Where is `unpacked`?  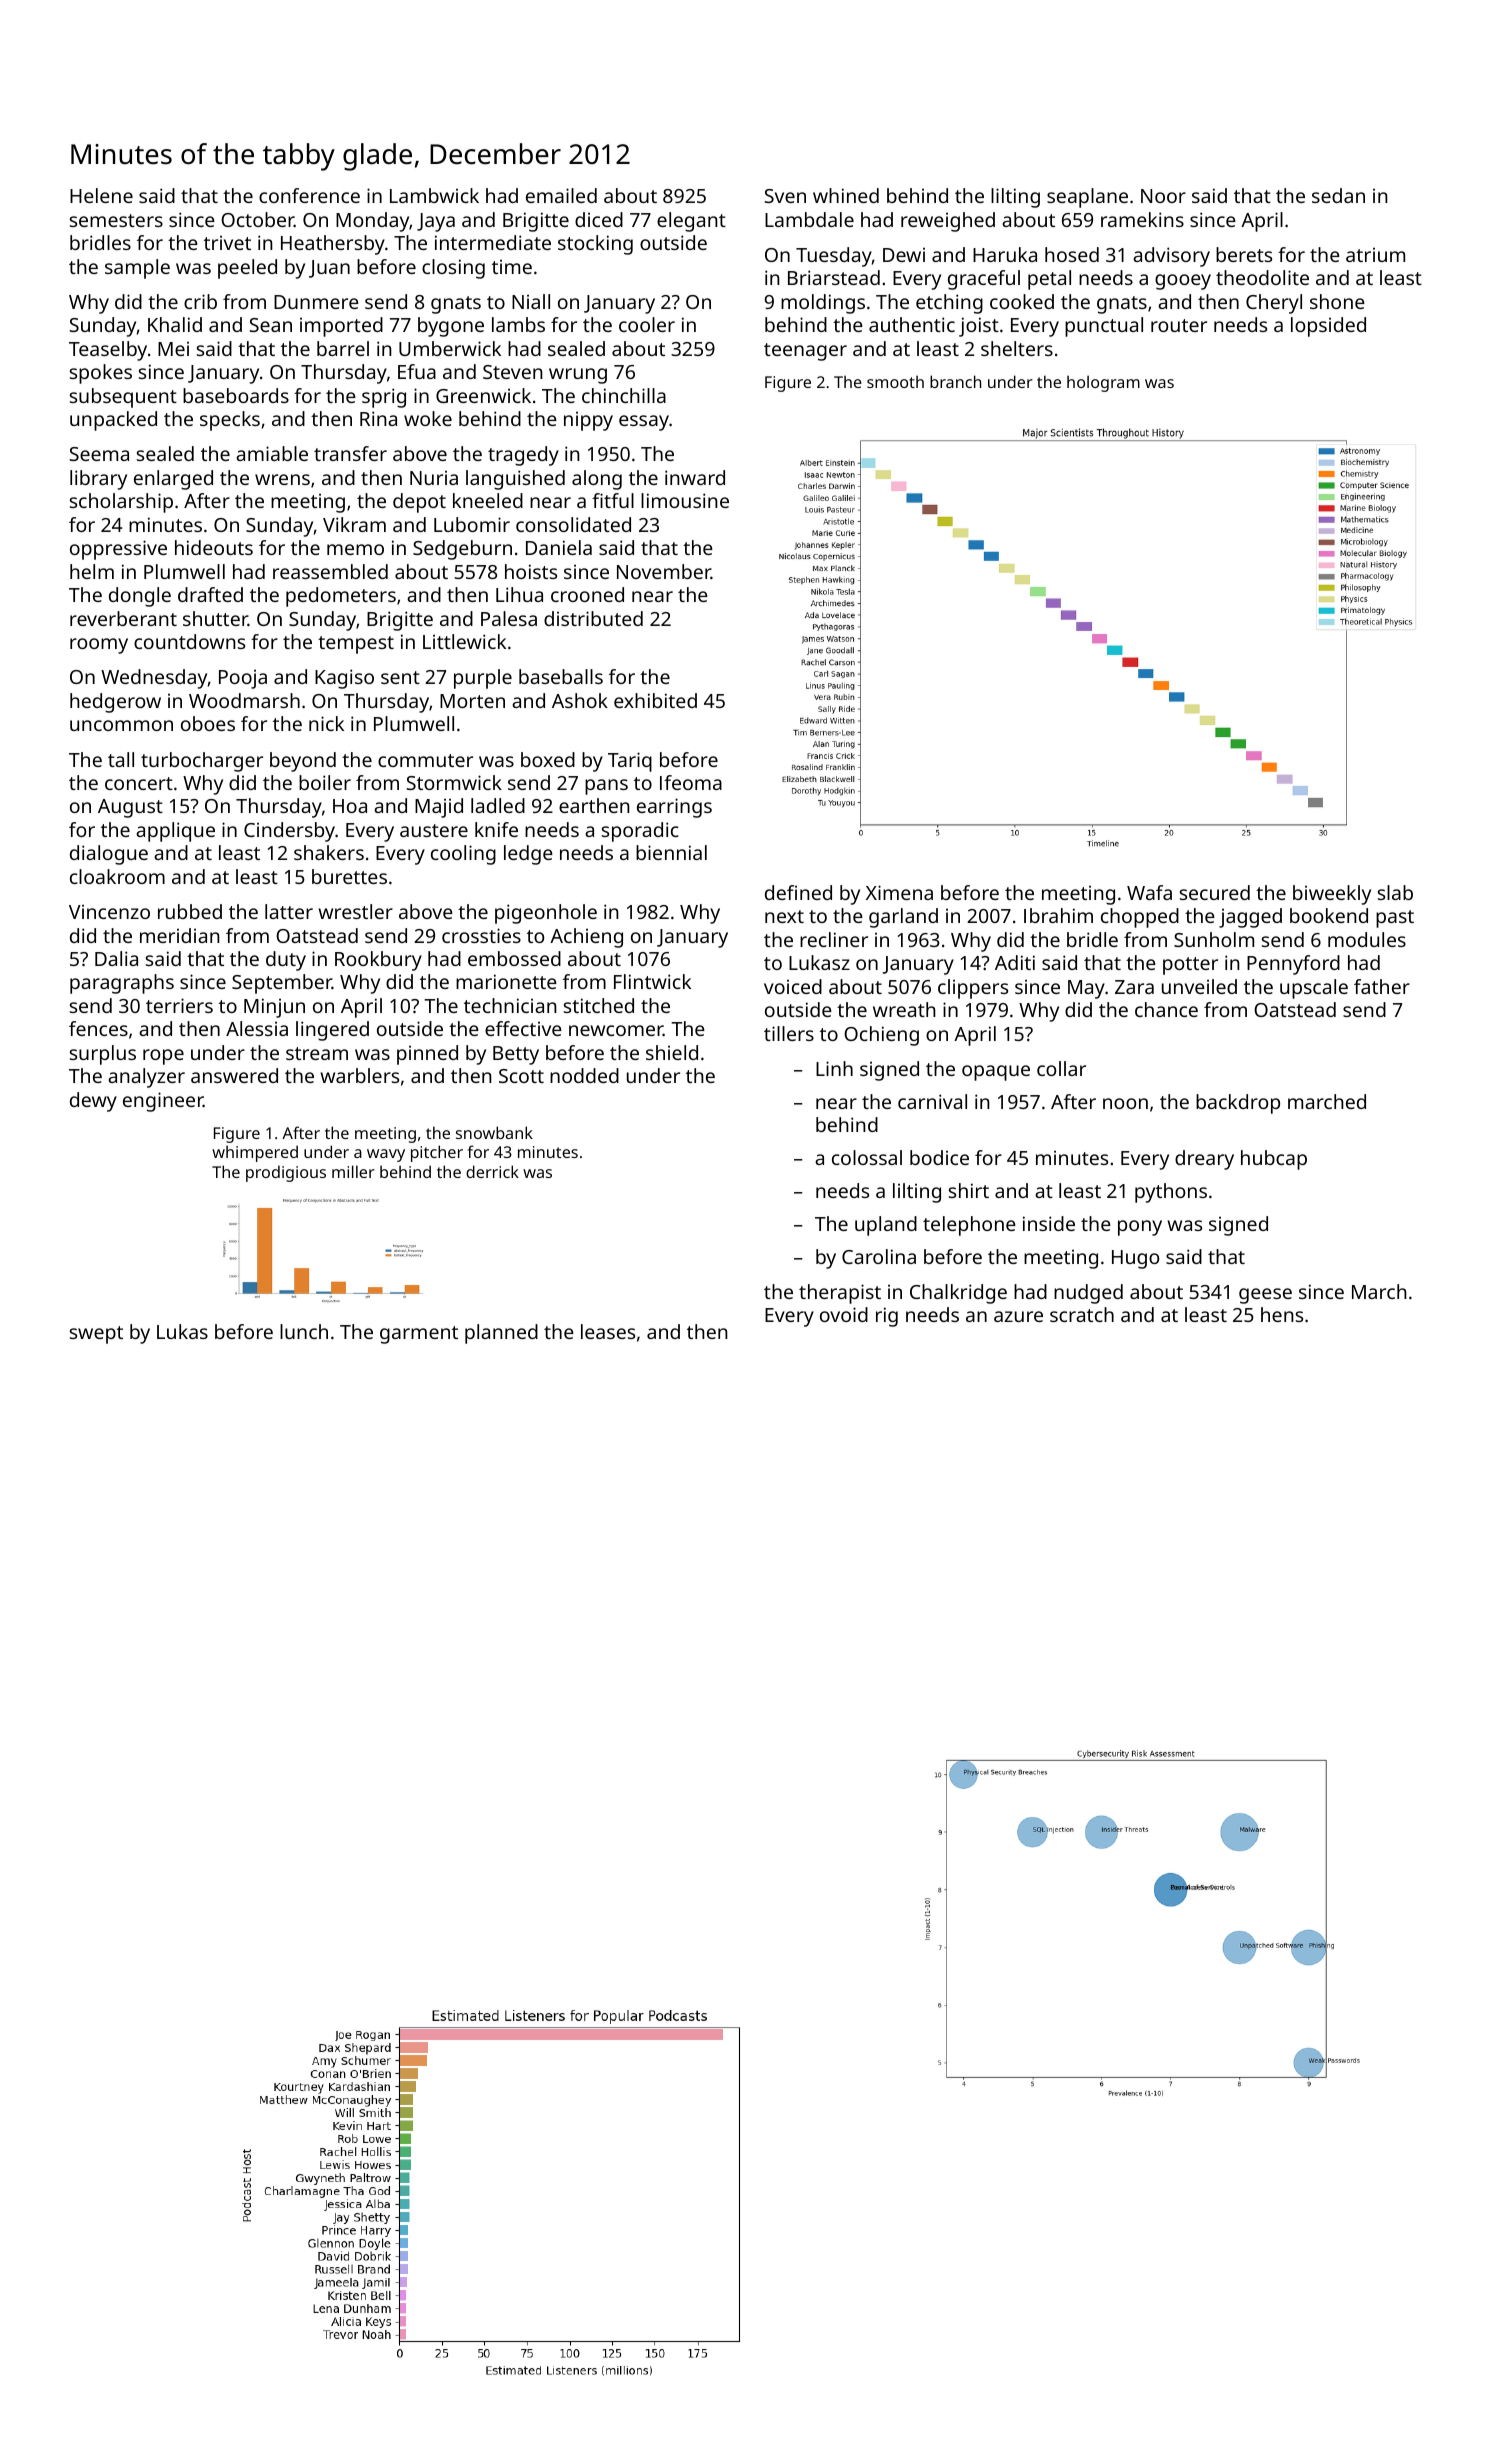
unpacked is located at coordinates (113, 421).
